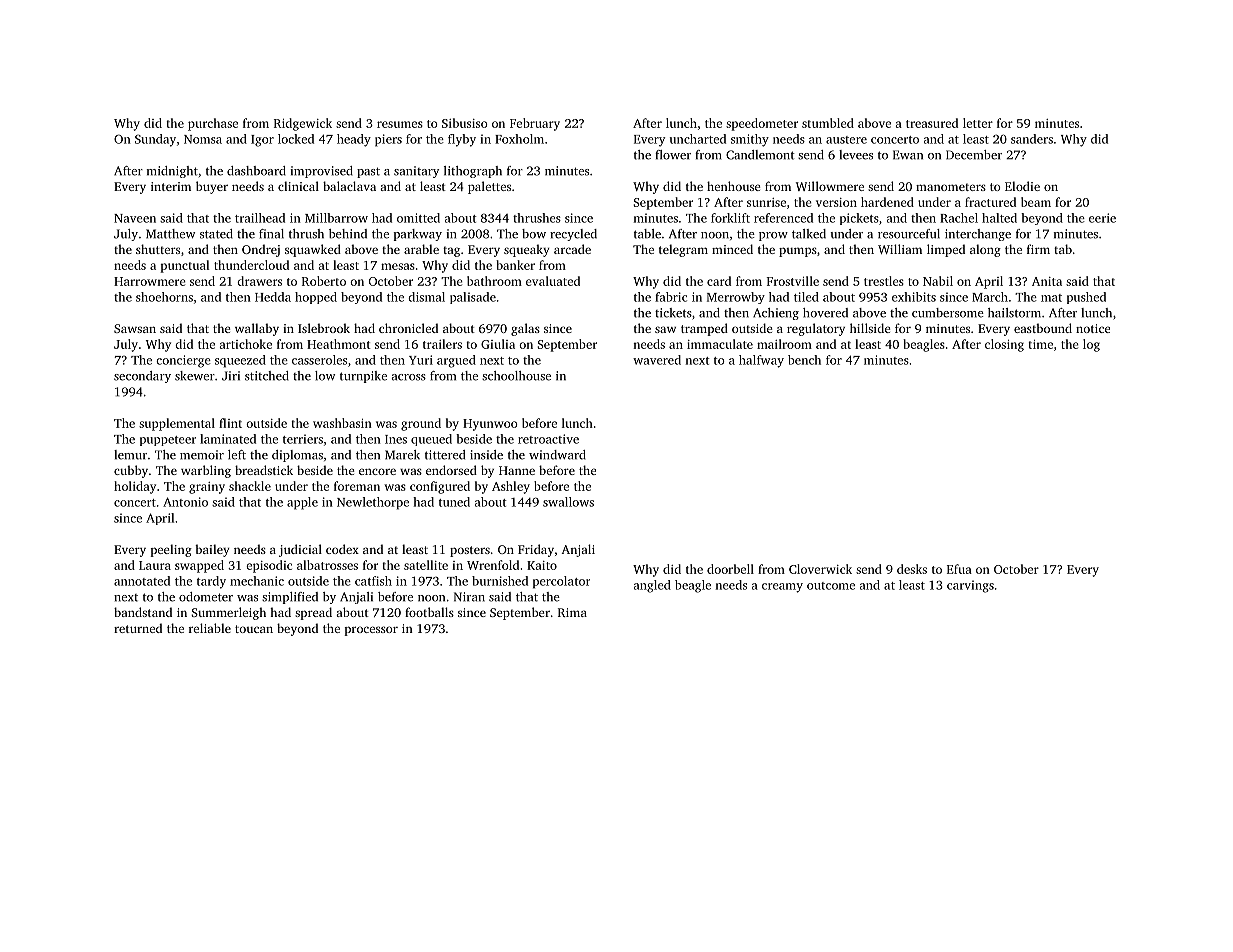  Describe the element at coordinates (978, 123) in the document. I see `letter` at that location.
